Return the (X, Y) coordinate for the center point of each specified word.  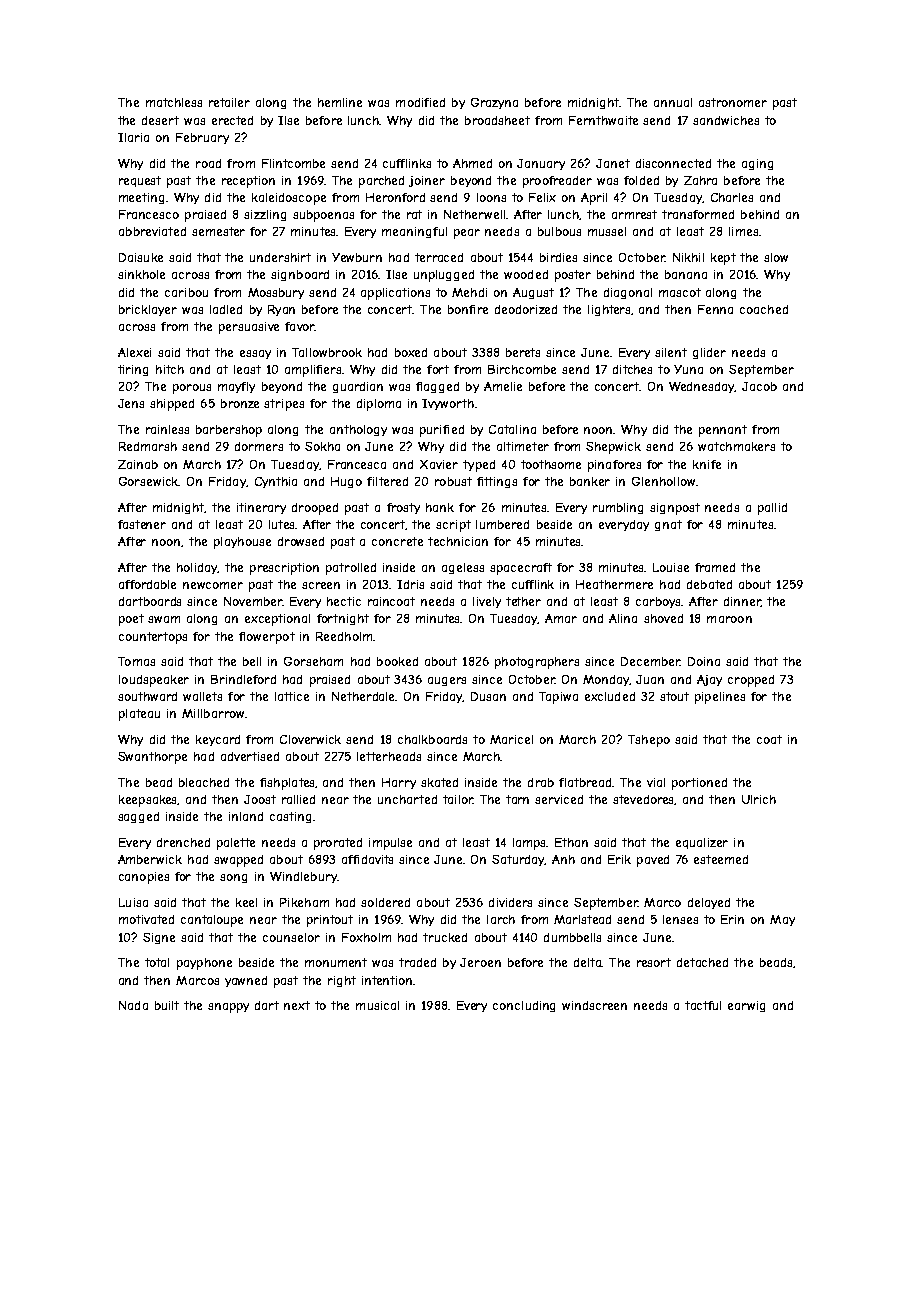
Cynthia (276, 482)
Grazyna (494, 103)
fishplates (288, 784)
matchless (174, 102)
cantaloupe (212, 921)
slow (776, 257)
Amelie (503, 386)
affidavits (367, 859)
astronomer (733, 102)
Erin (732, 919)
